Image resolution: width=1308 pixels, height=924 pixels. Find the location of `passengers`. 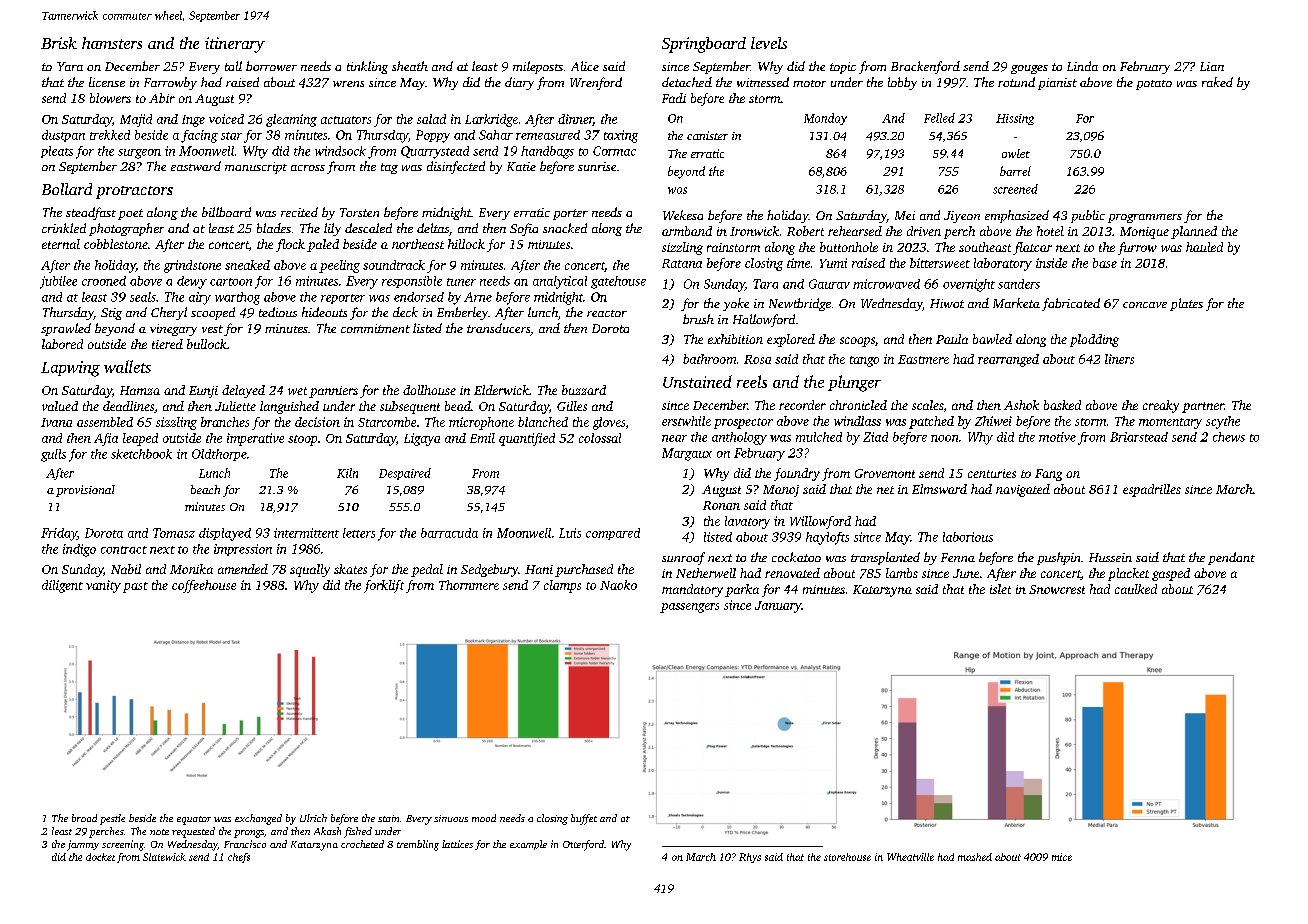

passengers is located at coordinates (689, 608).
